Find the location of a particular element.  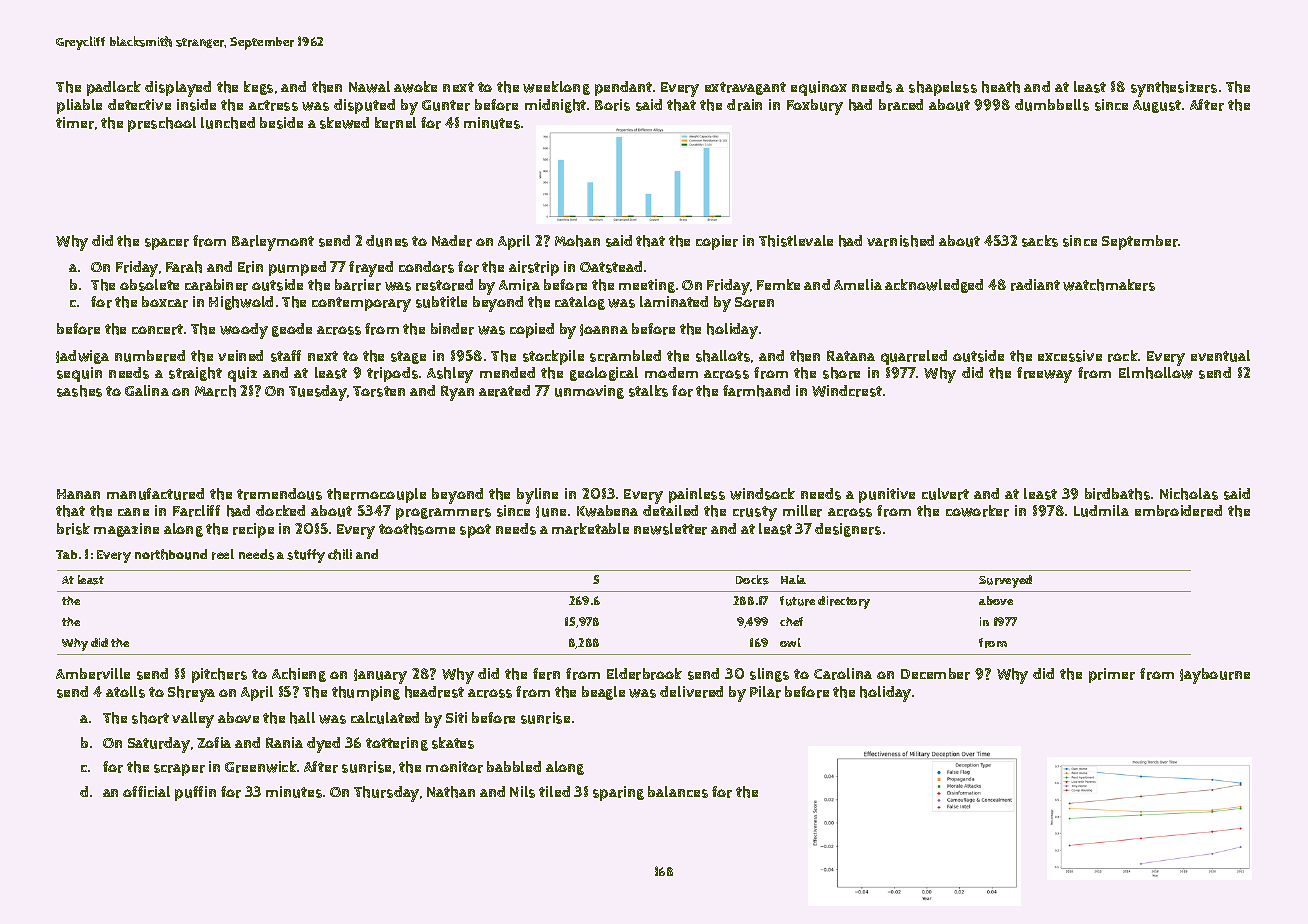

aerated is located at coordinates (504, 391).
